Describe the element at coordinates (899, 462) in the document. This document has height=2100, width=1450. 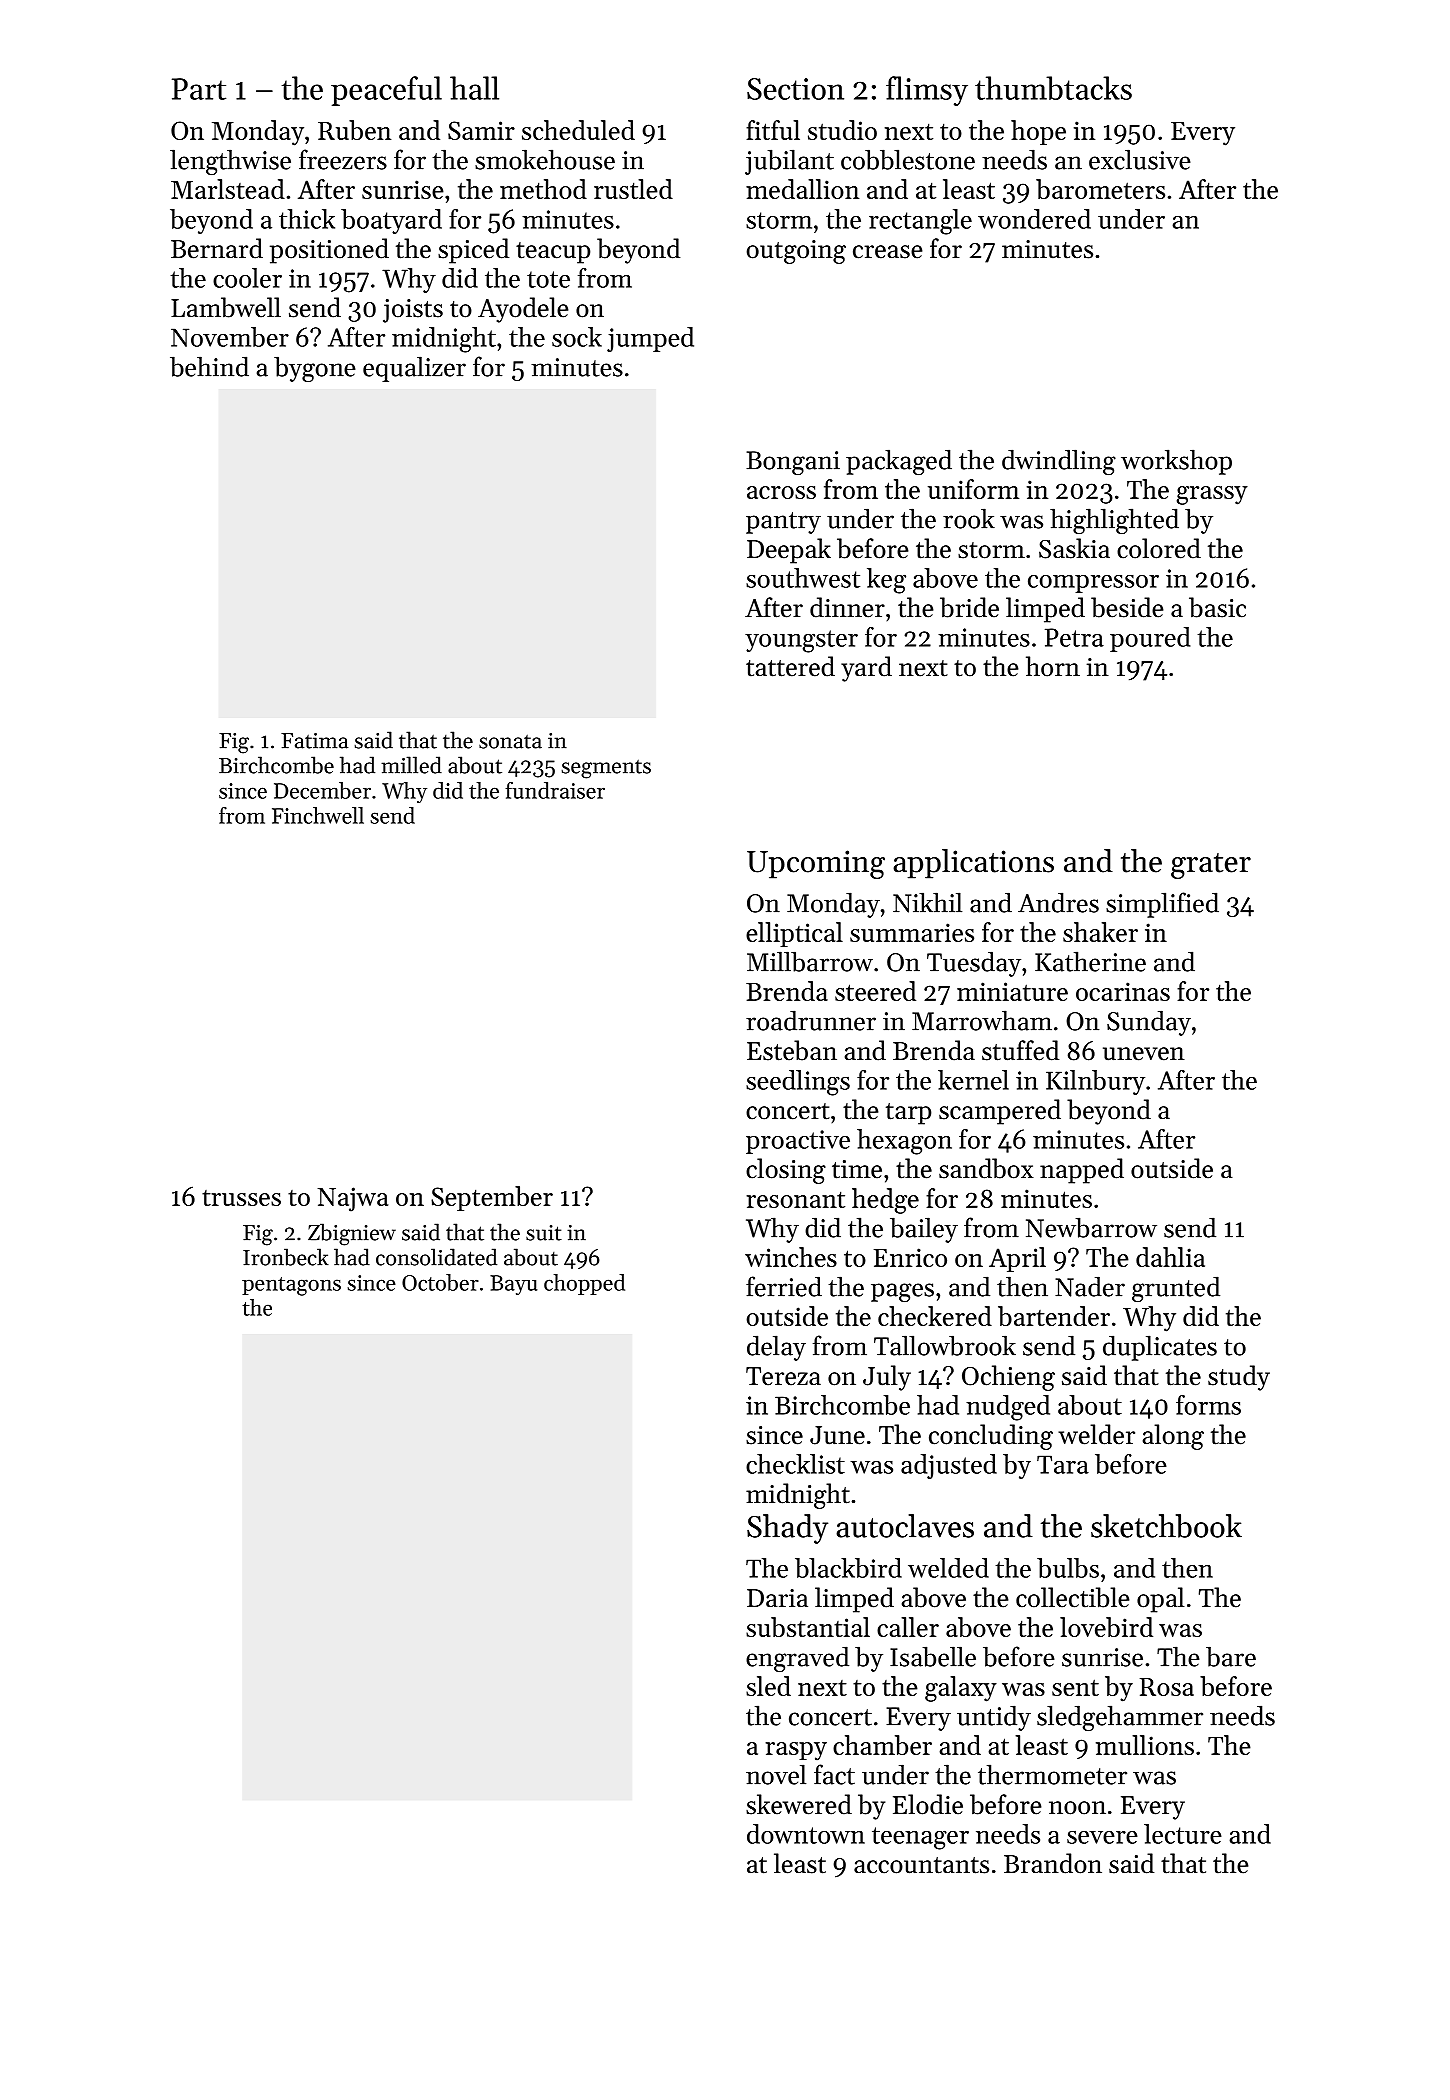
I see `packaged` at that location.
